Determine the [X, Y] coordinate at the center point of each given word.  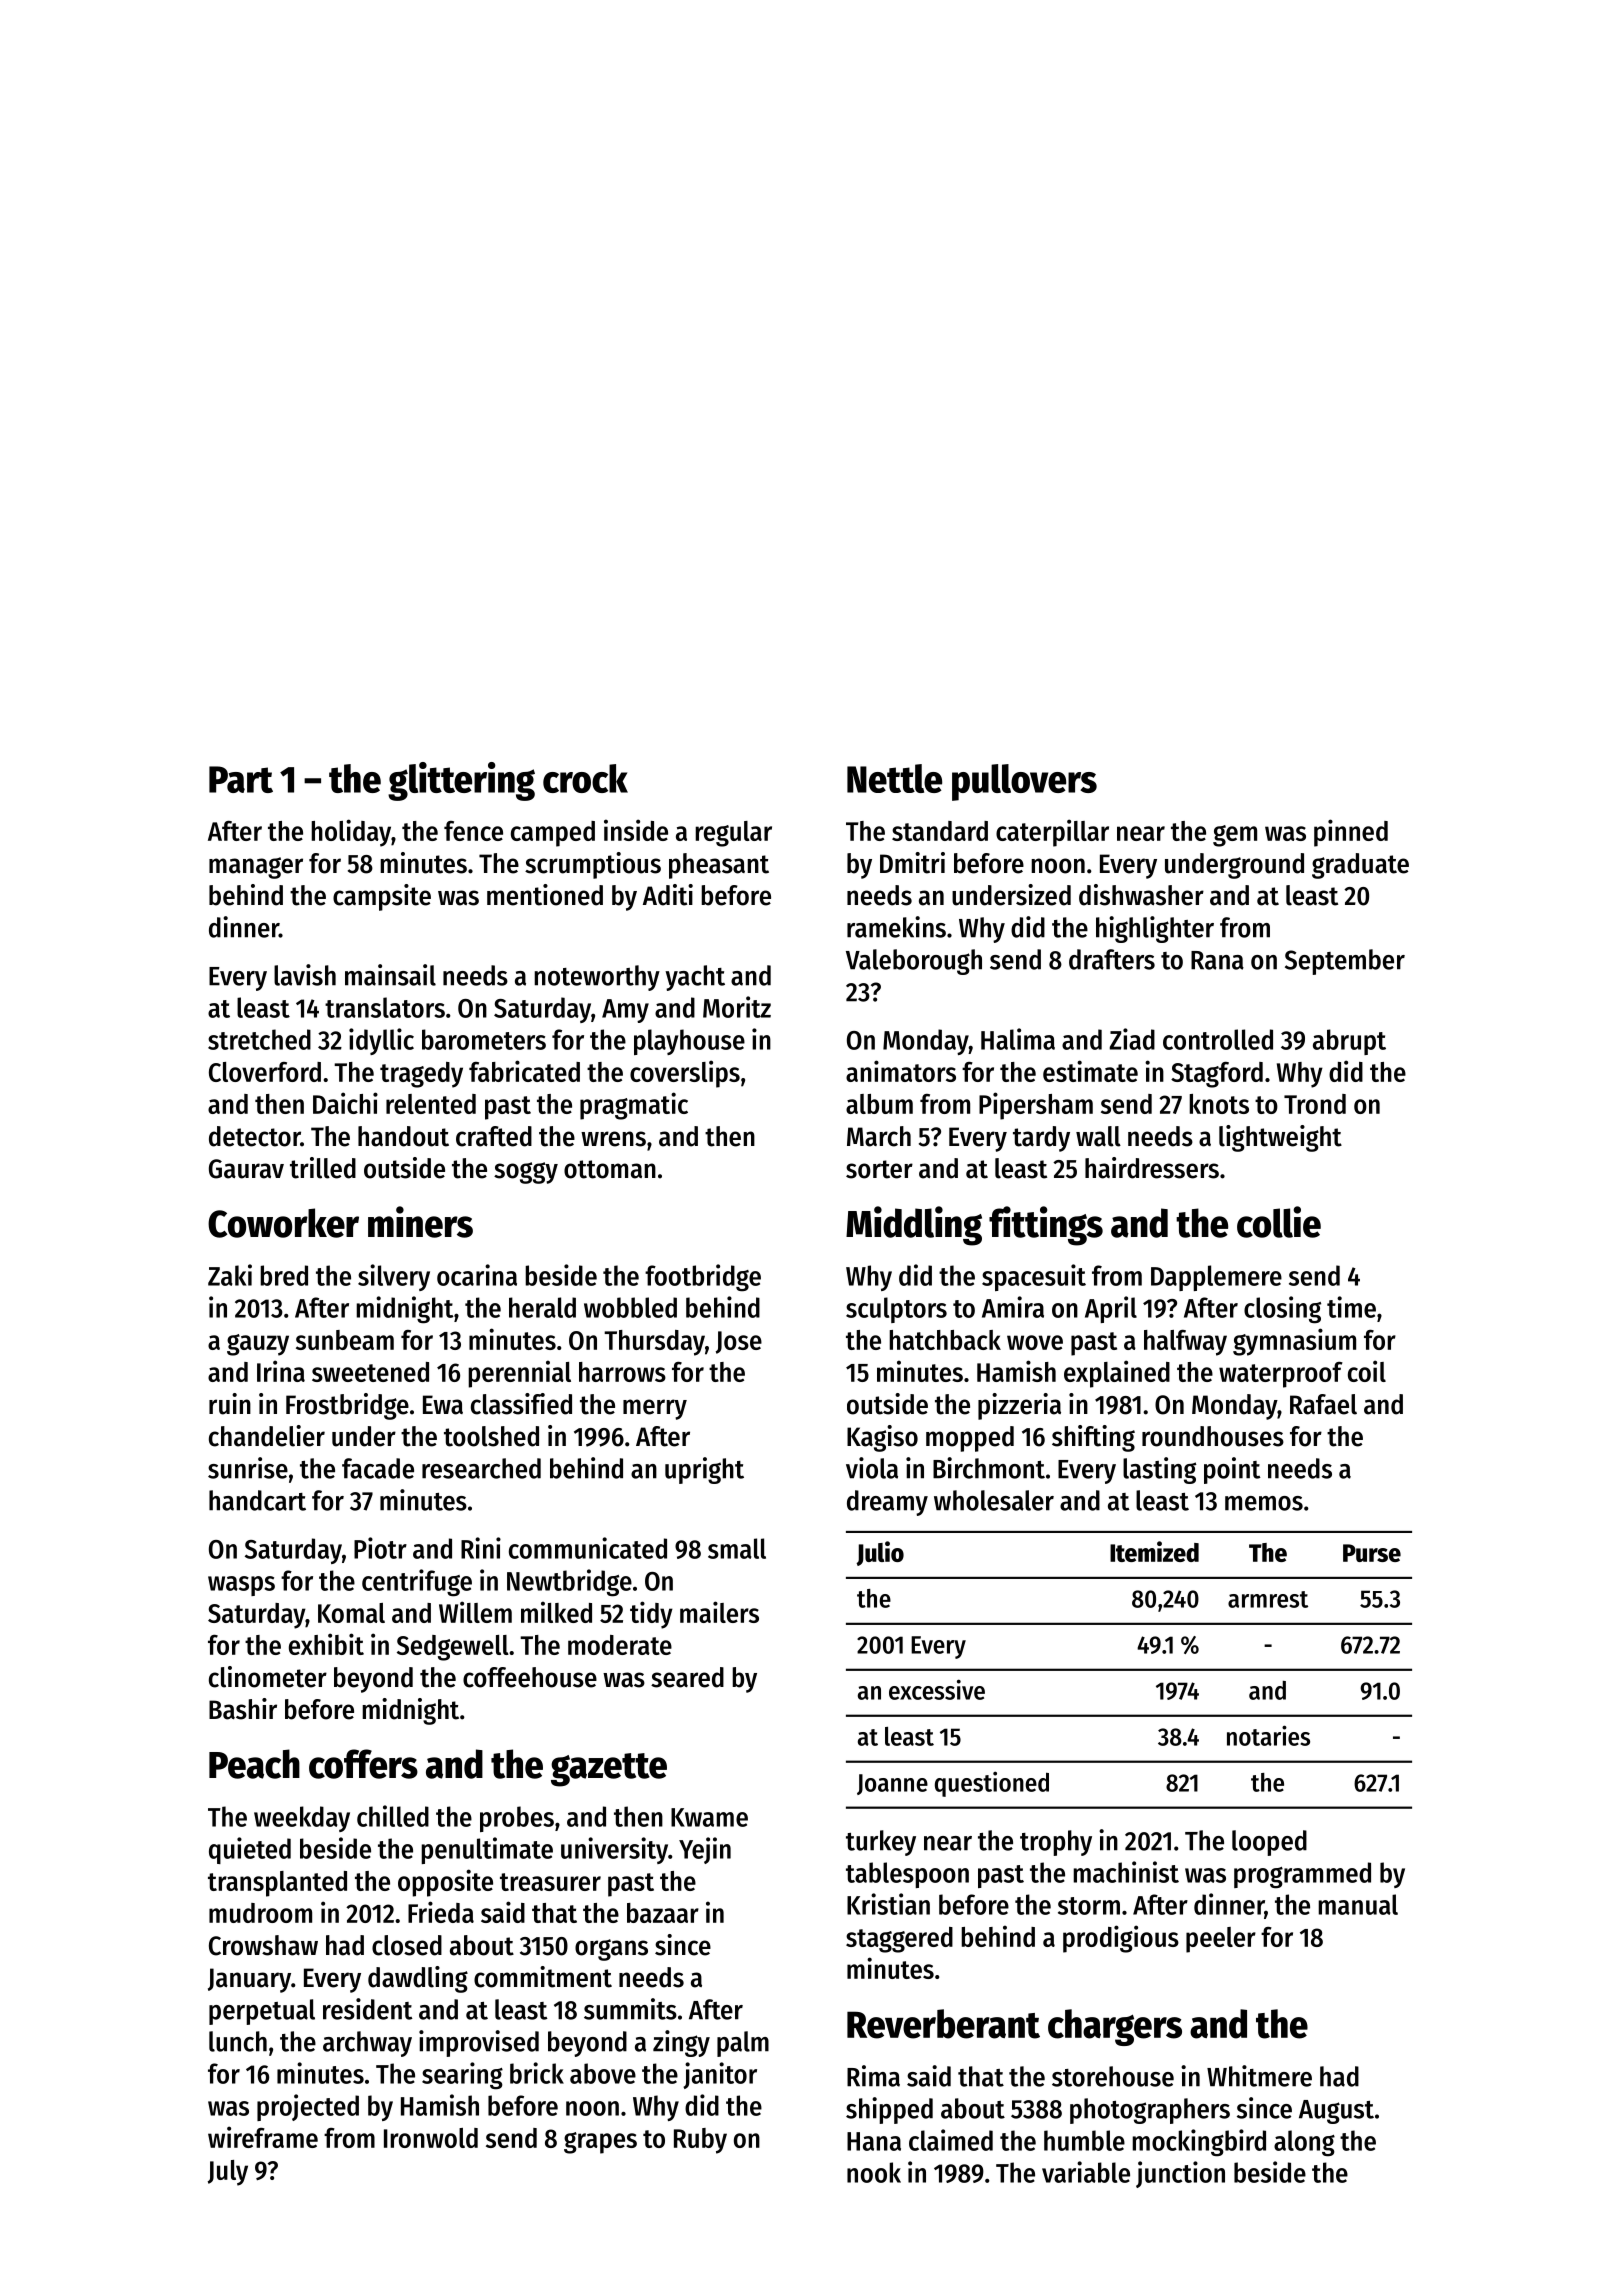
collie [1279, 1222]
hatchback [945, 1340]
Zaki [230, 1275]
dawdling [418, 1979]
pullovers [1024, 782]
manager [256, 868]
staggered [899, 1940]
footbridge [703, 1277]
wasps [241, 1586]
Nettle [894, 778]
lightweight [1280, 1138]
